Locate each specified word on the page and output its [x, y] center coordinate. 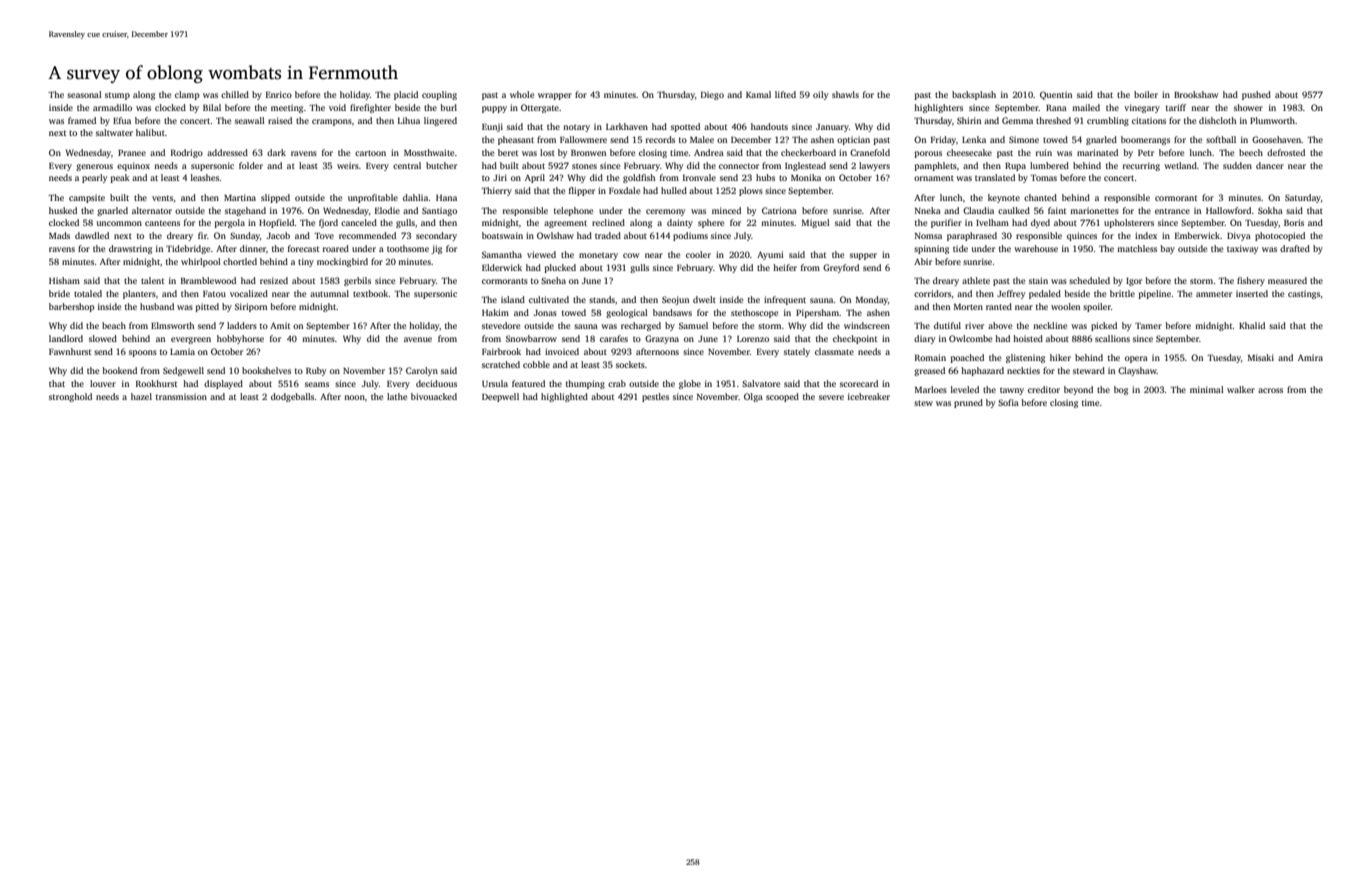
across [1270, 390]
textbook [371, 293]
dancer [1270, 165]
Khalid [1252, 325]
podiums [690, 236]
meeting [287, 108]
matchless [1137, 248]
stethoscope [754, 313]
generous [94, 167]
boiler [1146, 94]
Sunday [245, 236]
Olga [753, 397]
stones [584, 166]
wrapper [555, 96]
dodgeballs [292, 397]
